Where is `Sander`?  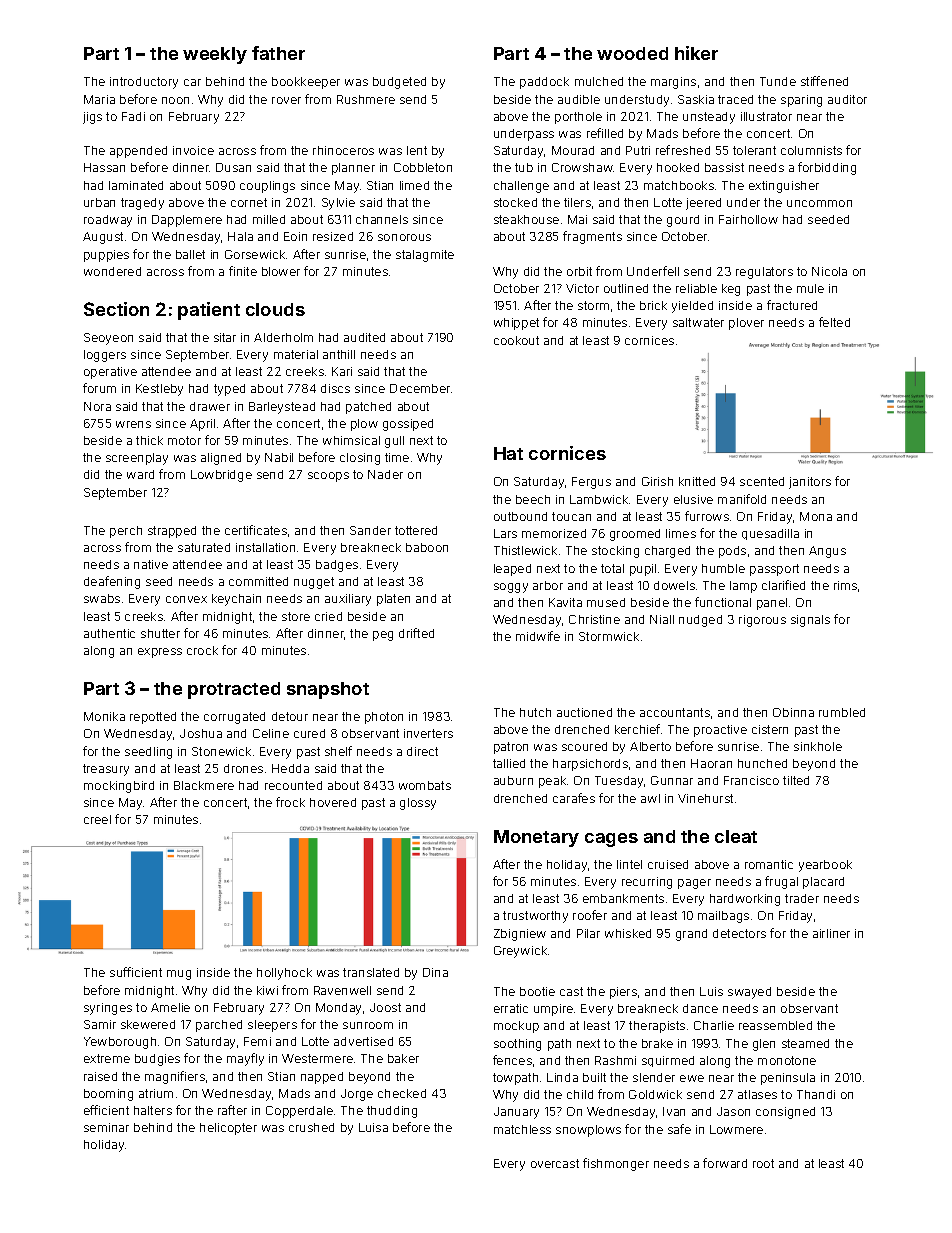 Sander is located at coordinates (370, 530).
